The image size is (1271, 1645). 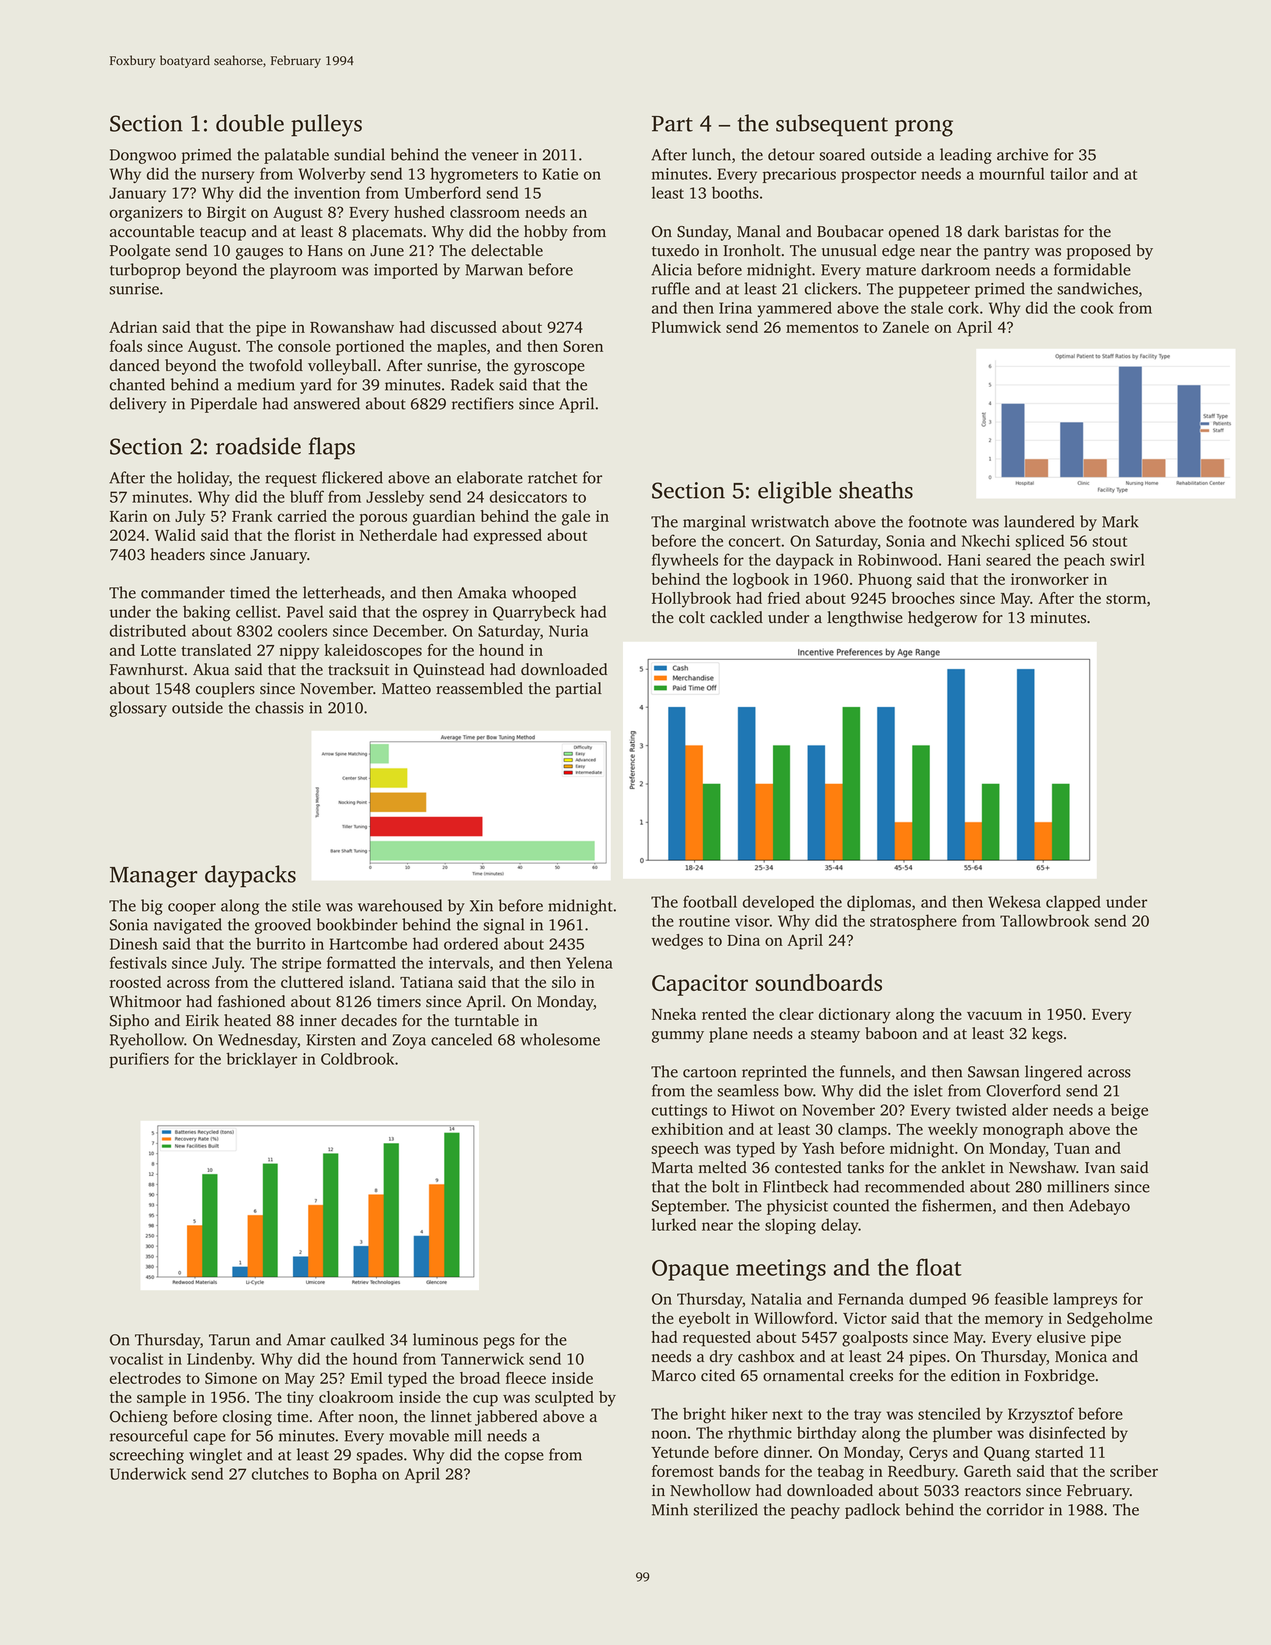 I want to click on lengthwise, so click(x=865, y=619).
